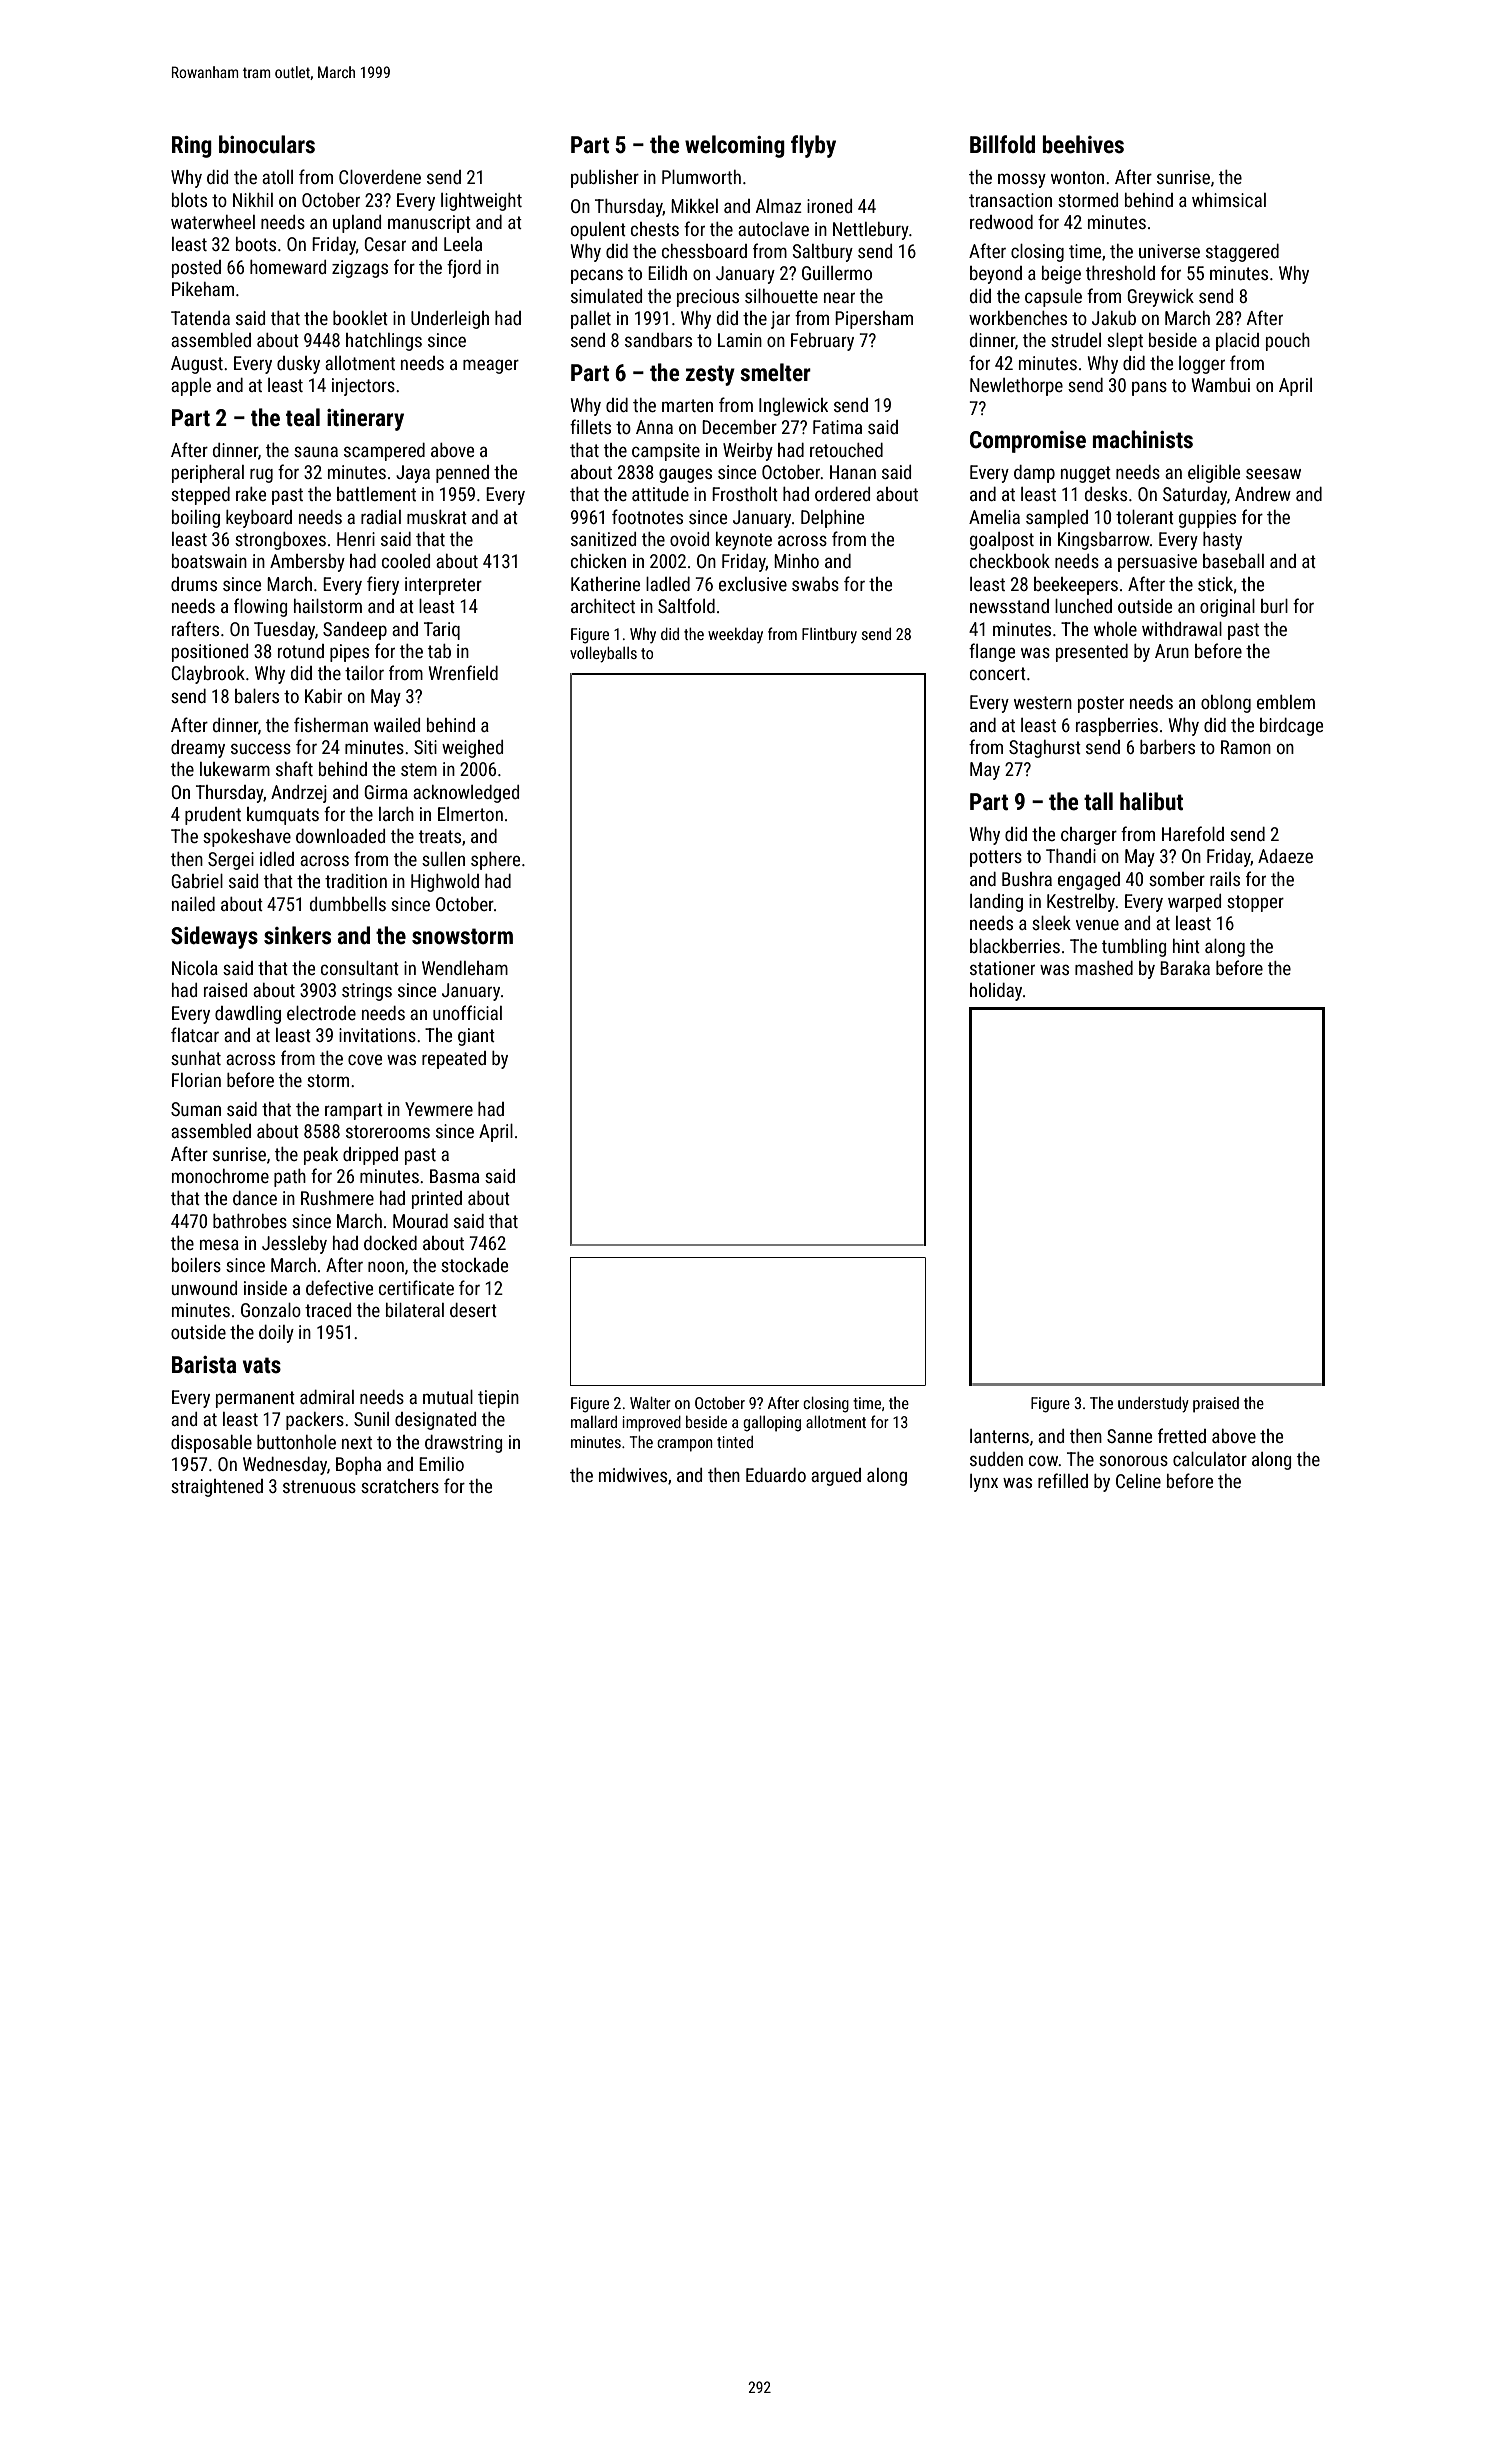 The image size is (1496, 2464). What do you see at coordinates (380, 177) in the screenshot?
I see `Cloverdene` at bounding box center [380, 177].
